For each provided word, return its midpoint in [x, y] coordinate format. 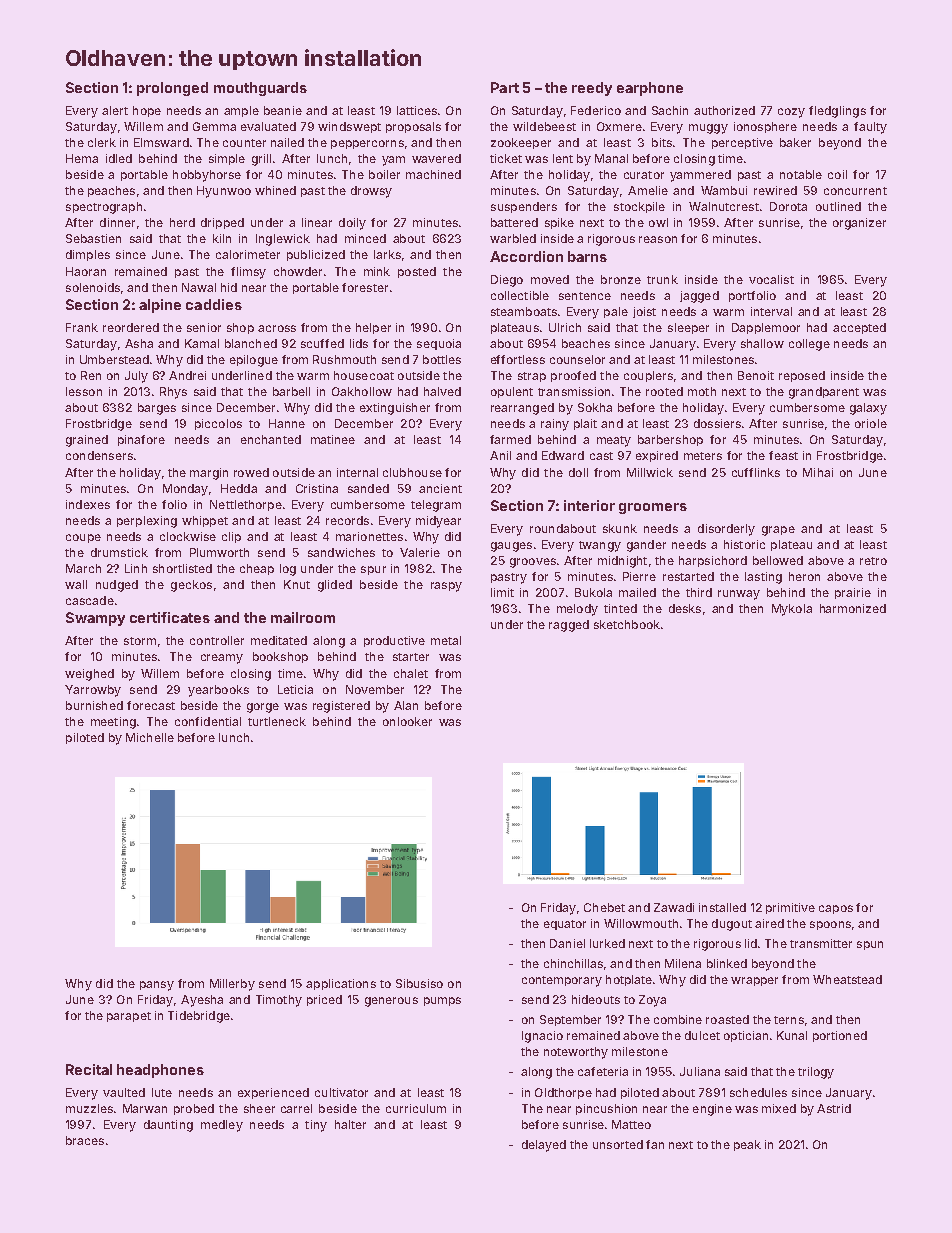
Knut [297, 584]
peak [747, 1145]
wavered [436, 158]
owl [658, 222]
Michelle [150, 737]
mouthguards [260, 89]
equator [565, 925]
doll [578, 472]
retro [873, 561]
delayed [544, 1146]
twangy [600, 546]
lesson [84, 391]
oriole [871, 423]
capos [836, 909]
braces [85, 1140]
